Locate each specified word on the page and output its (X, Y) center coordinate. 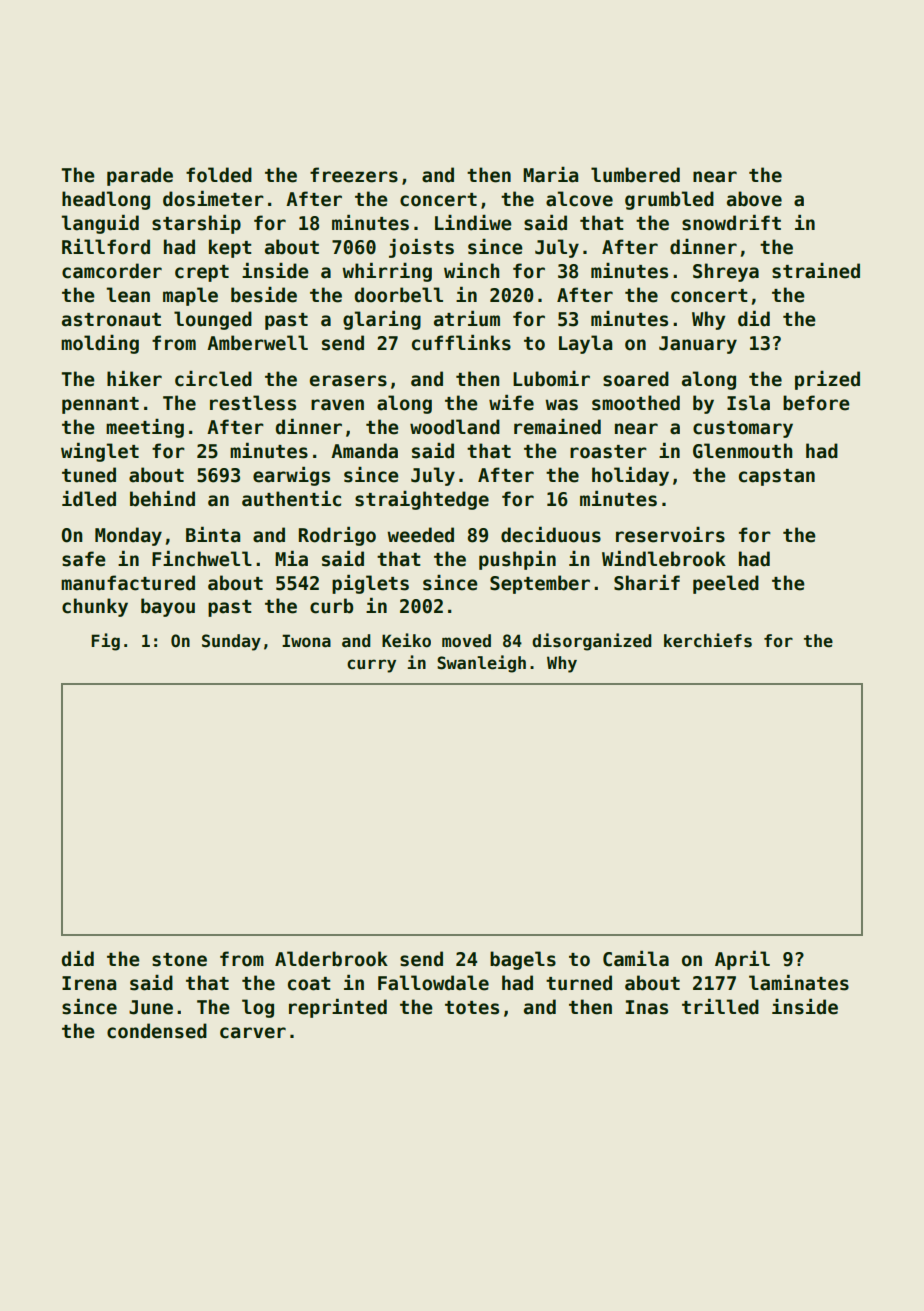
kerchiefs (708, 640)
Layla (585, 344)
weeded (420, 535)
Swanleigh (481, 664)
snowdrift (731, 223)
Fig (105, 642)
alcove (579, 199)
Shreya (726, 272)
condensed (157, 1031)
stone (179, 960)
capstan (777, 477)
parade (140, 176)
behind (162, 499)
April (742, 960)
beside (264, 295)
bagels (523, 960)
